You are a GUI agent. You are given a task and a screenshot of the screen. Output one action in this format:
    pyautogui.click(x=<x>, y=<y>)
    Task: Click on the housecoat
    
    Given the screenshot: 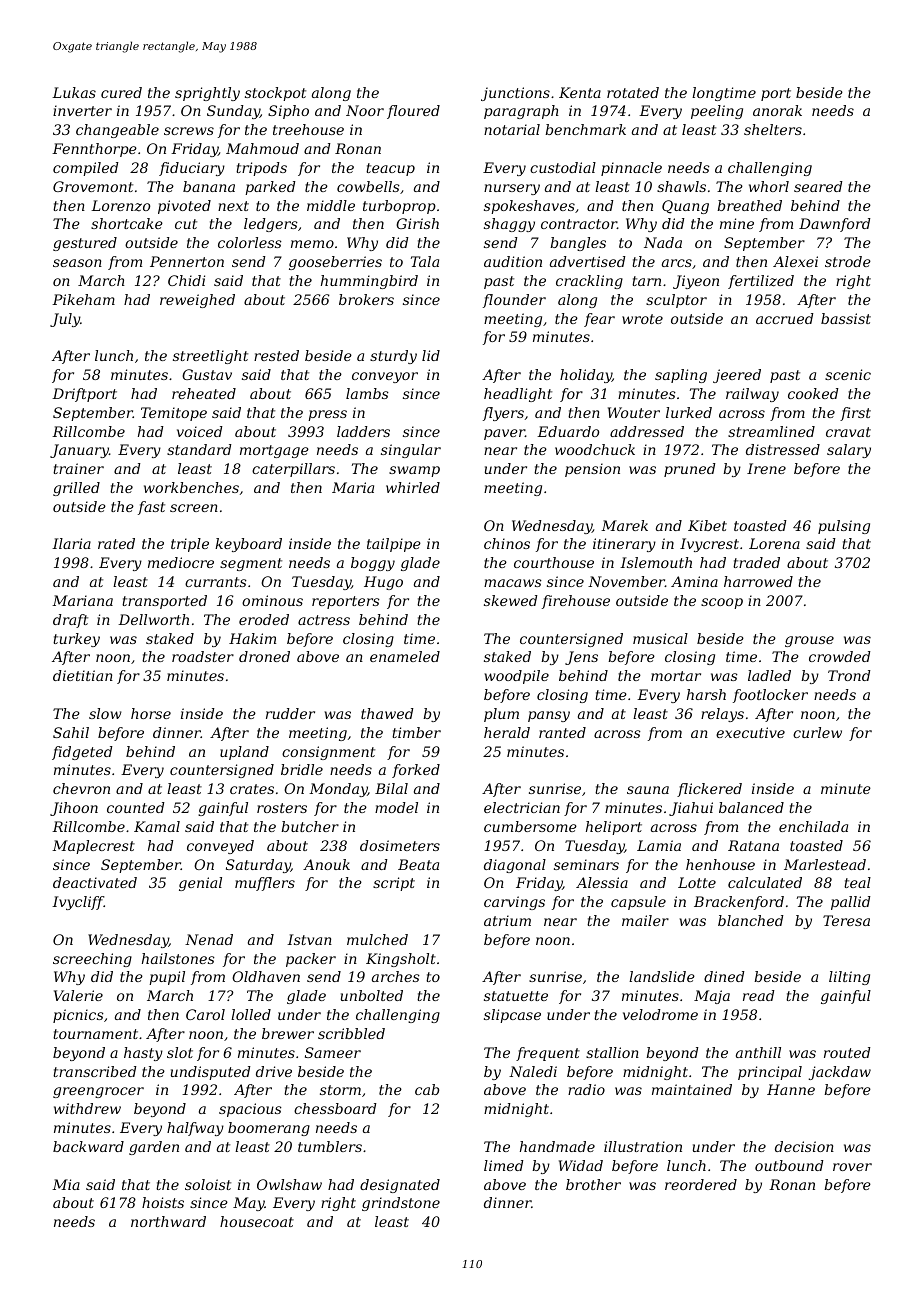 What is the action you would take?
    pyautogui.click(x=257, y=1221)
